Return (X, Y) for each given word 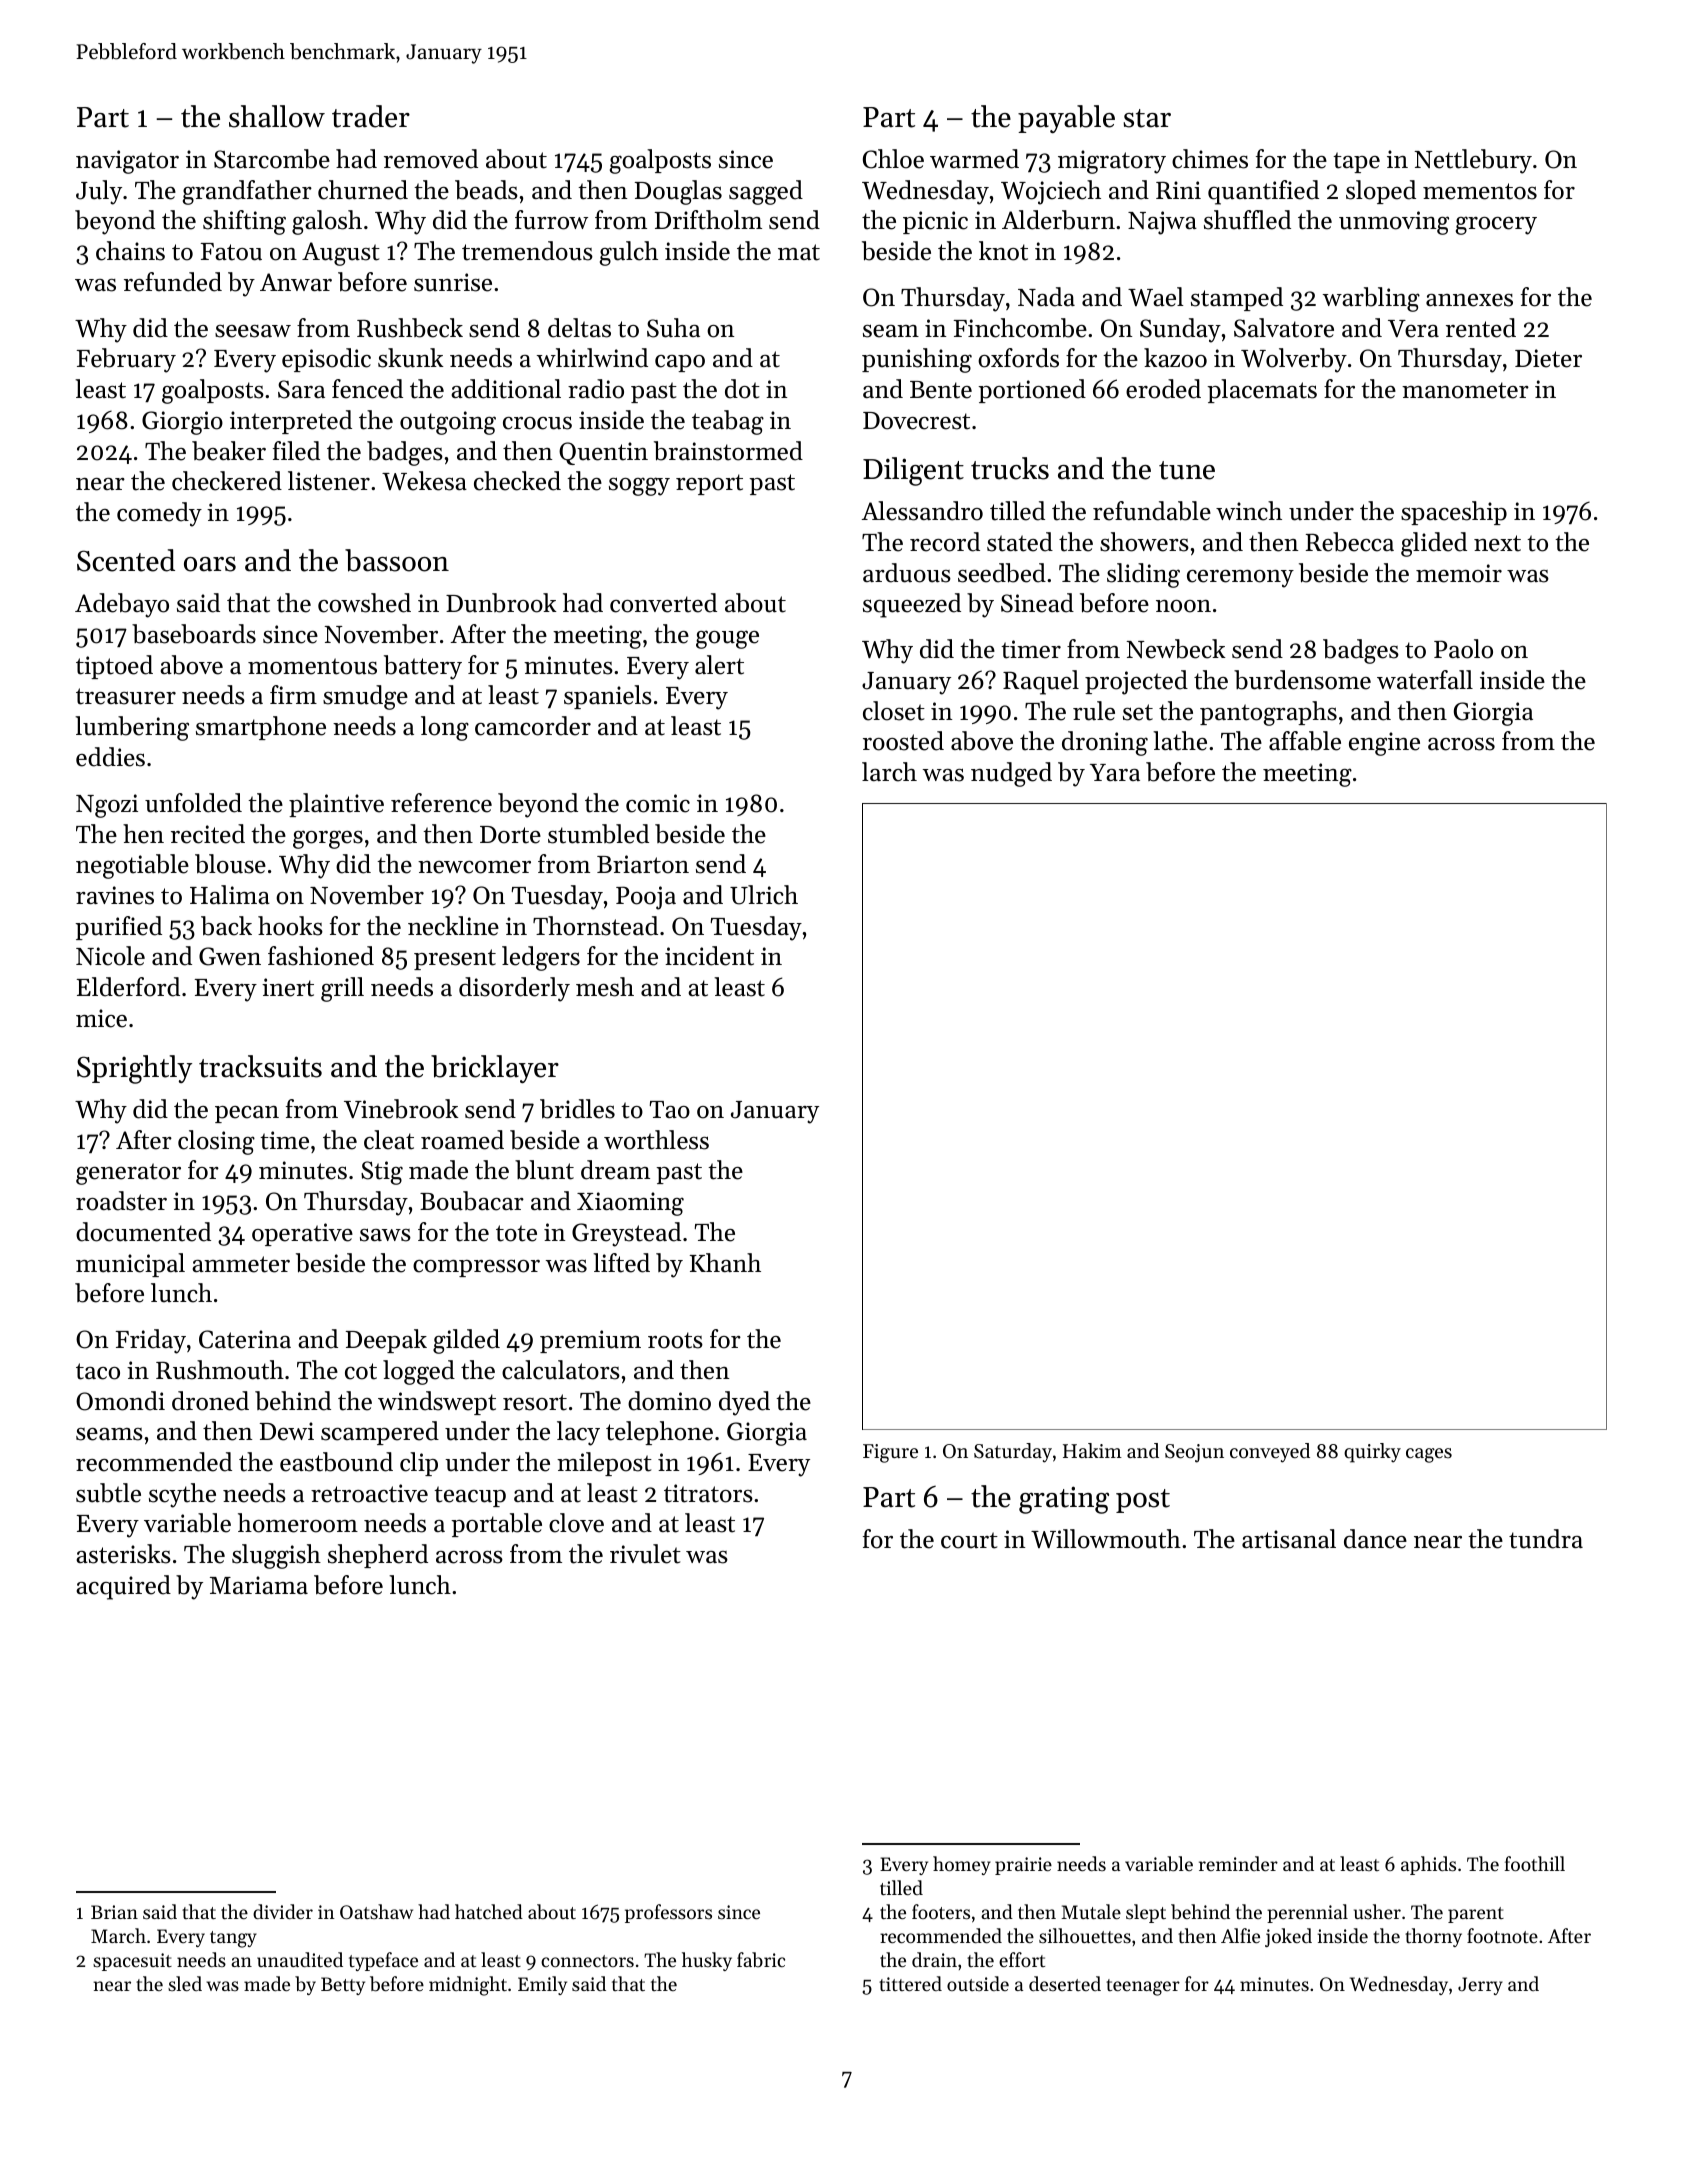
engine (1384, 744)
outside (978, 1983)
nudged (1011, 774)
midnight (468, 1986)
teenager (1143, 1987)
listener (329, 481)
